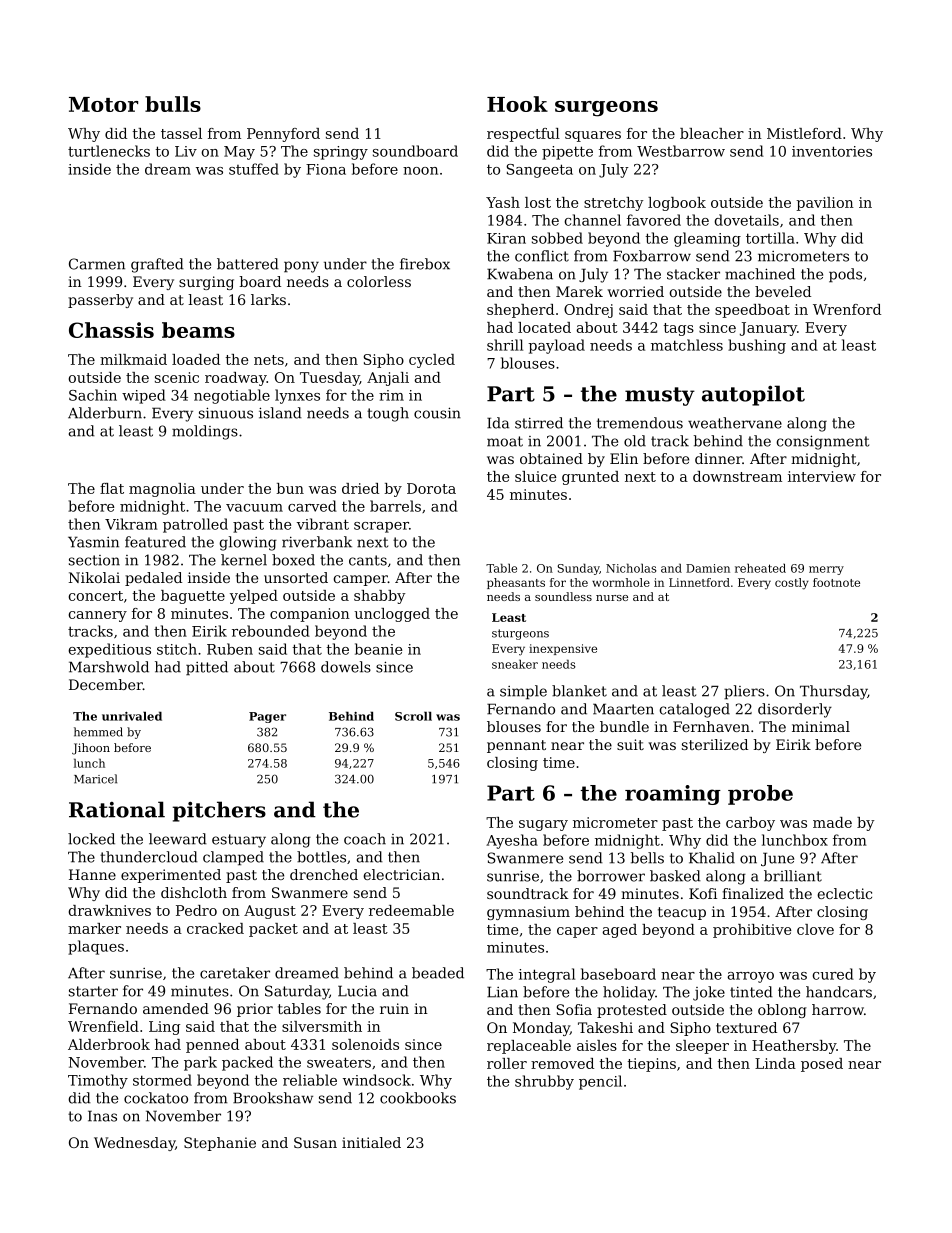  Describe the element at coordinates (544, 1082) in the screenshot. I see `shrubby` at that location.
